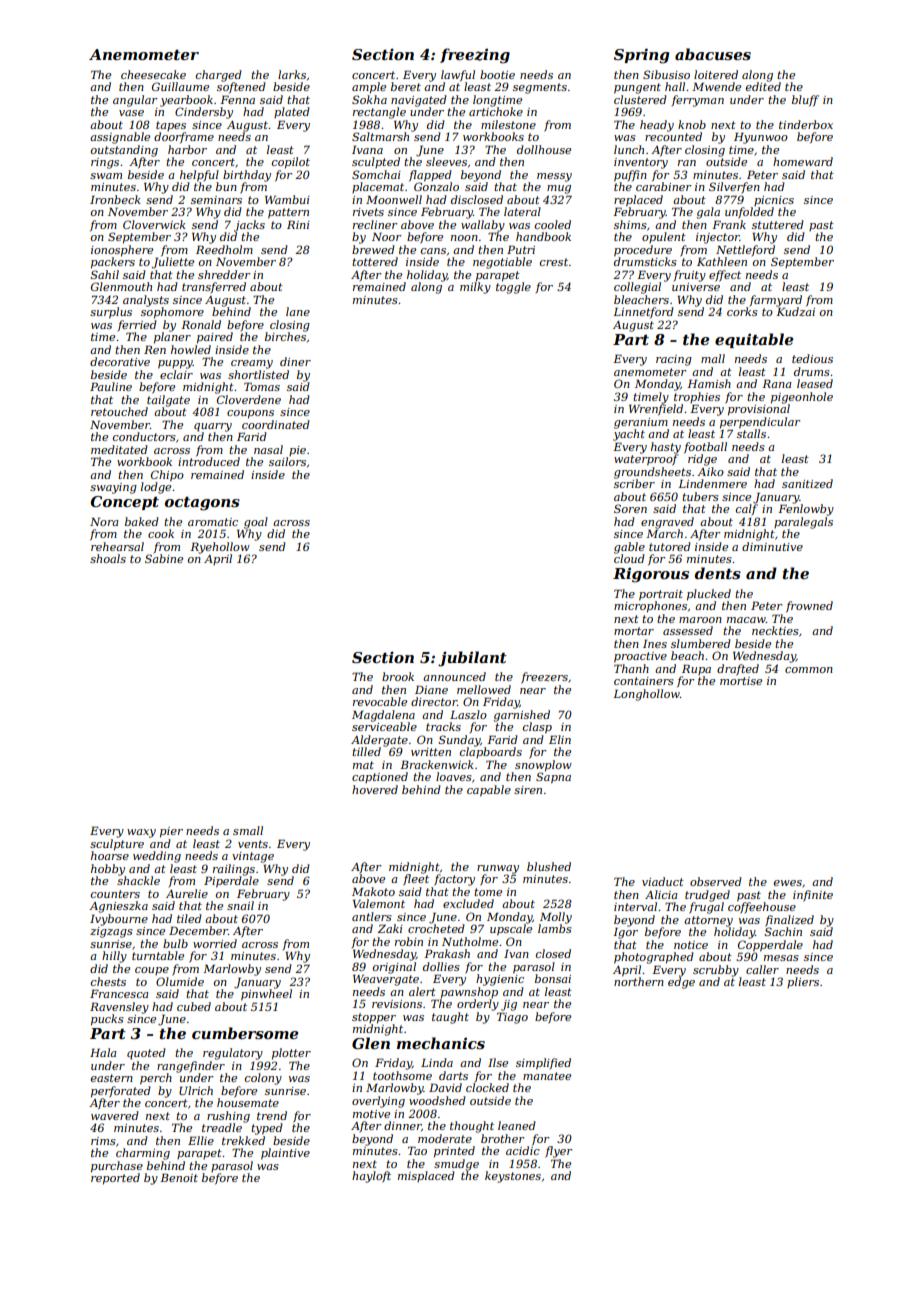 Image resolution: width=924 pixels, height=1308 pixels. What do you see at coordinates (759, 410) in the screenshot?
I see `provisional` at bounding box center [759, 410].
